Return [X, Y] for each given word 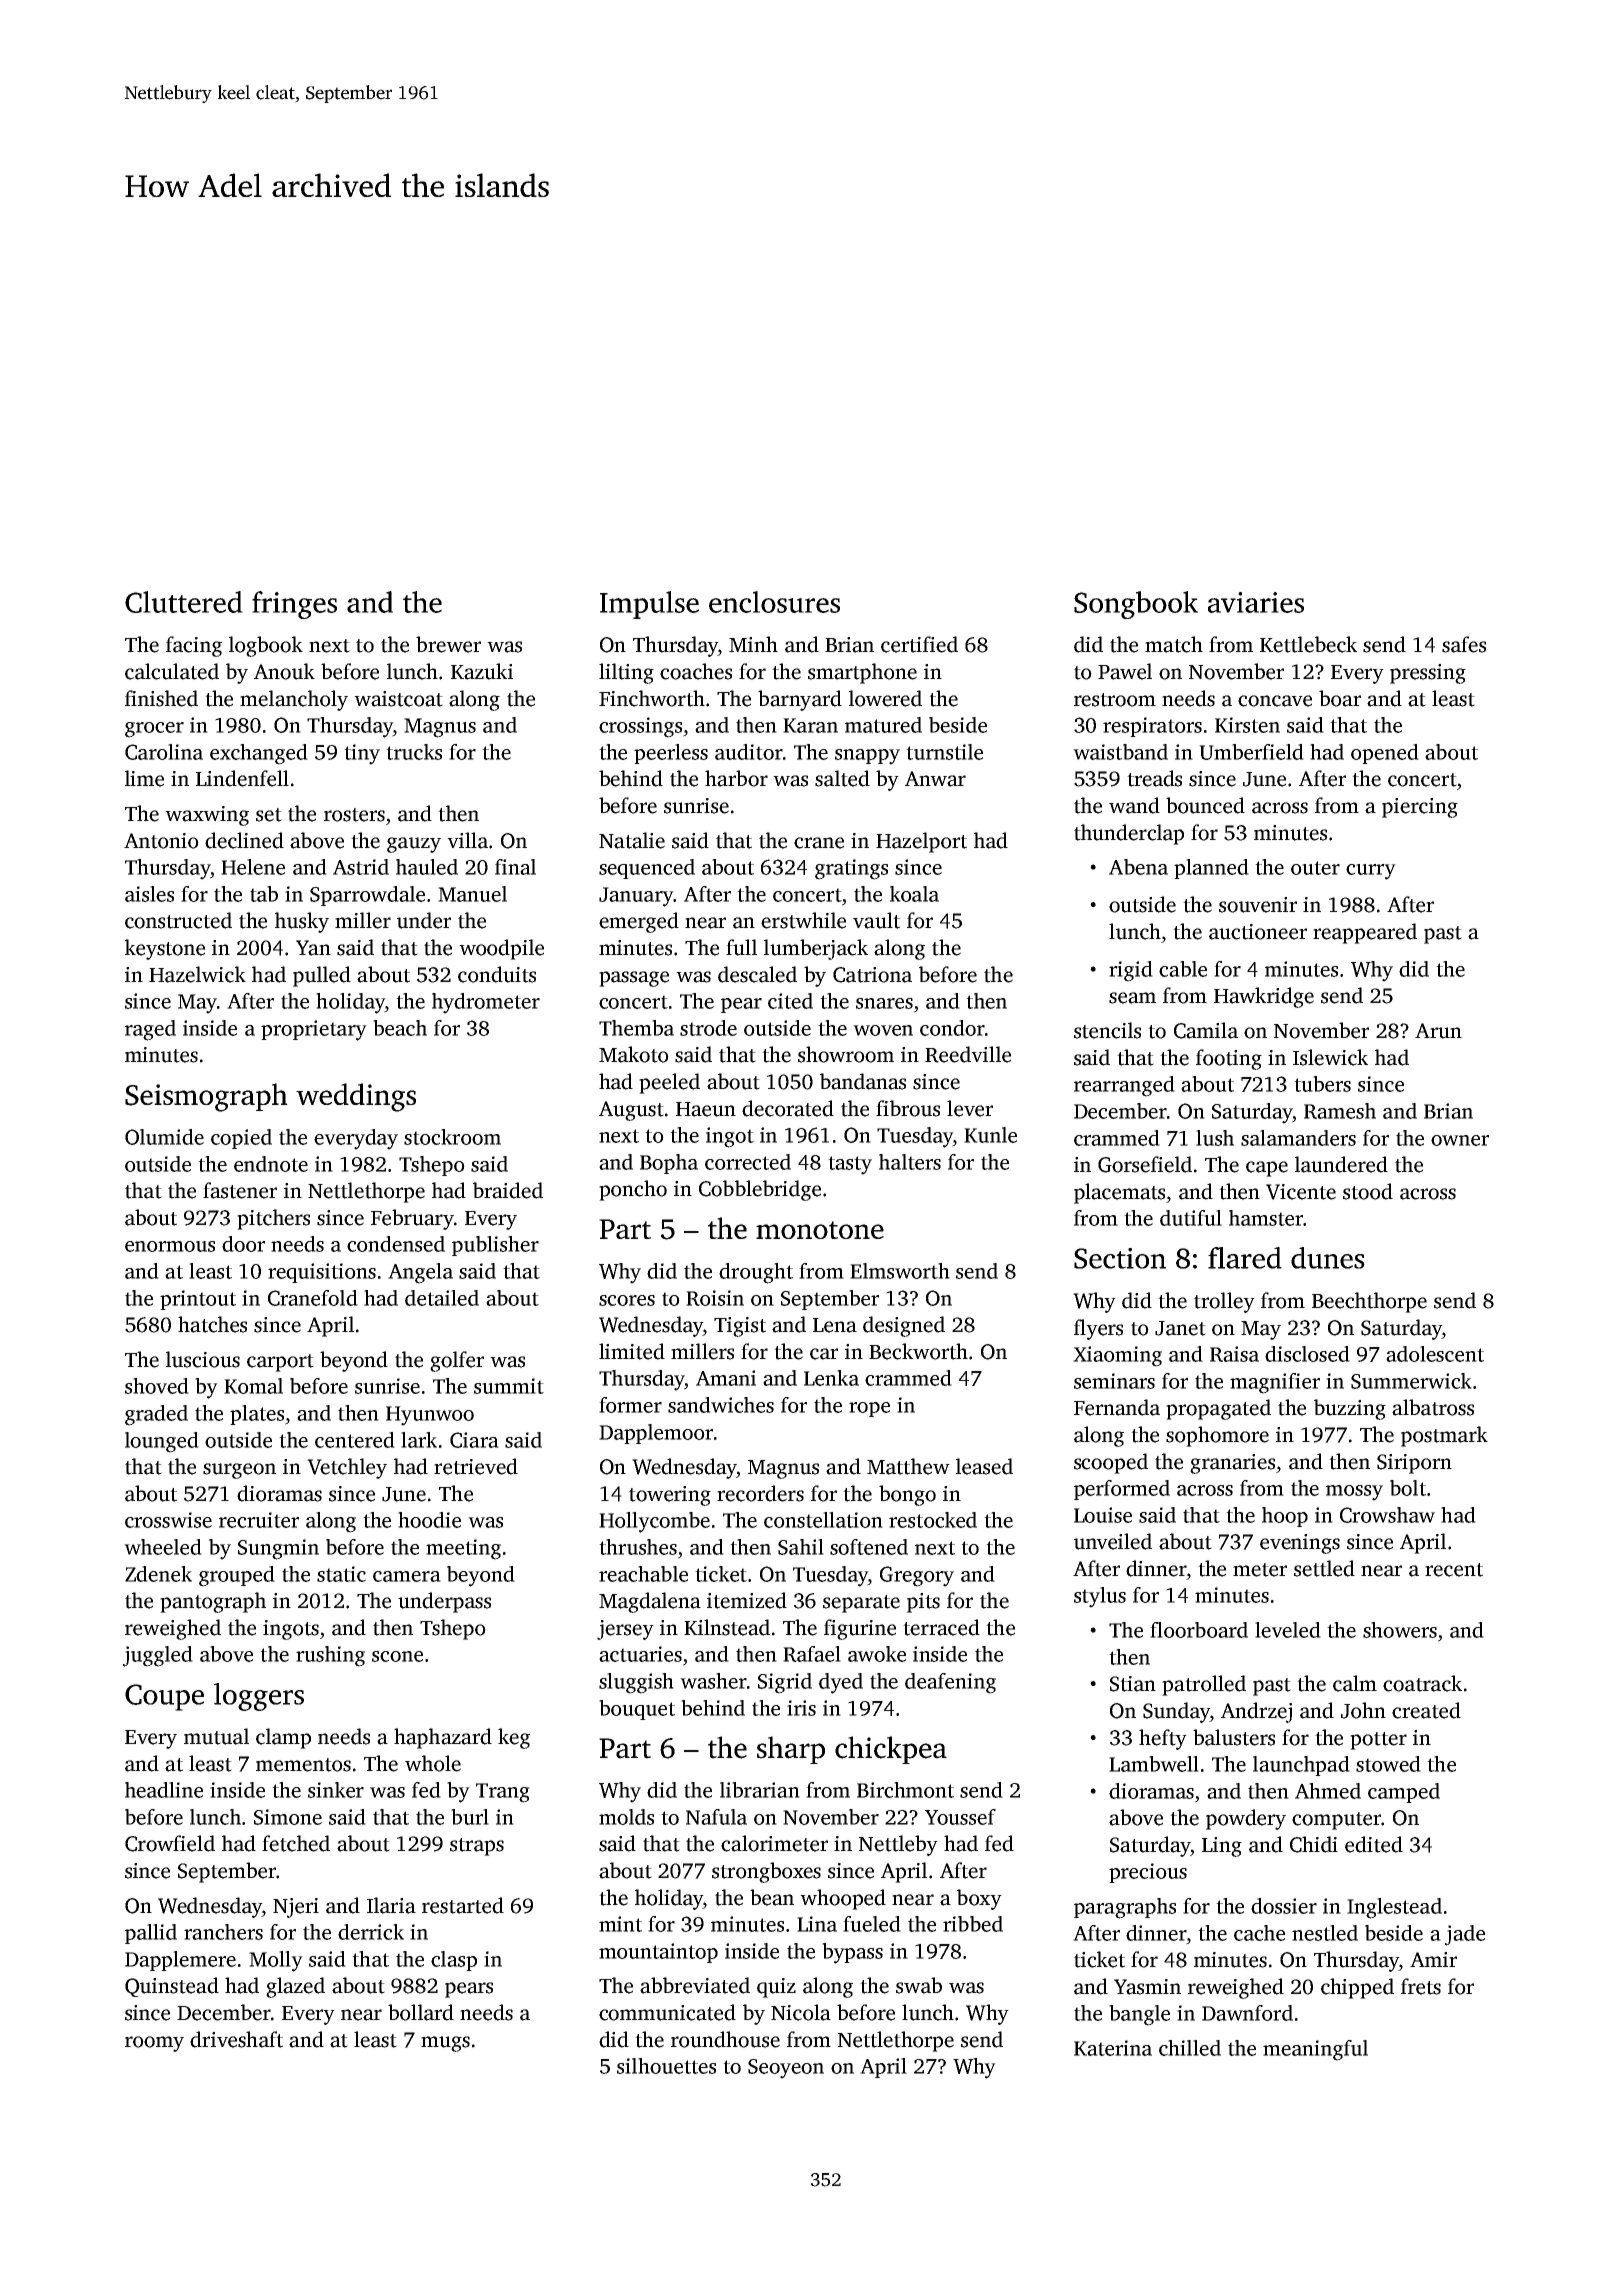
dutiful [1191, 1218]
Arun [1438, 1031]
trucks [414, 752]
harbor [736, 778]
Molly [276, 1961]
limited [632, 1351]
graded [156, 1415]
